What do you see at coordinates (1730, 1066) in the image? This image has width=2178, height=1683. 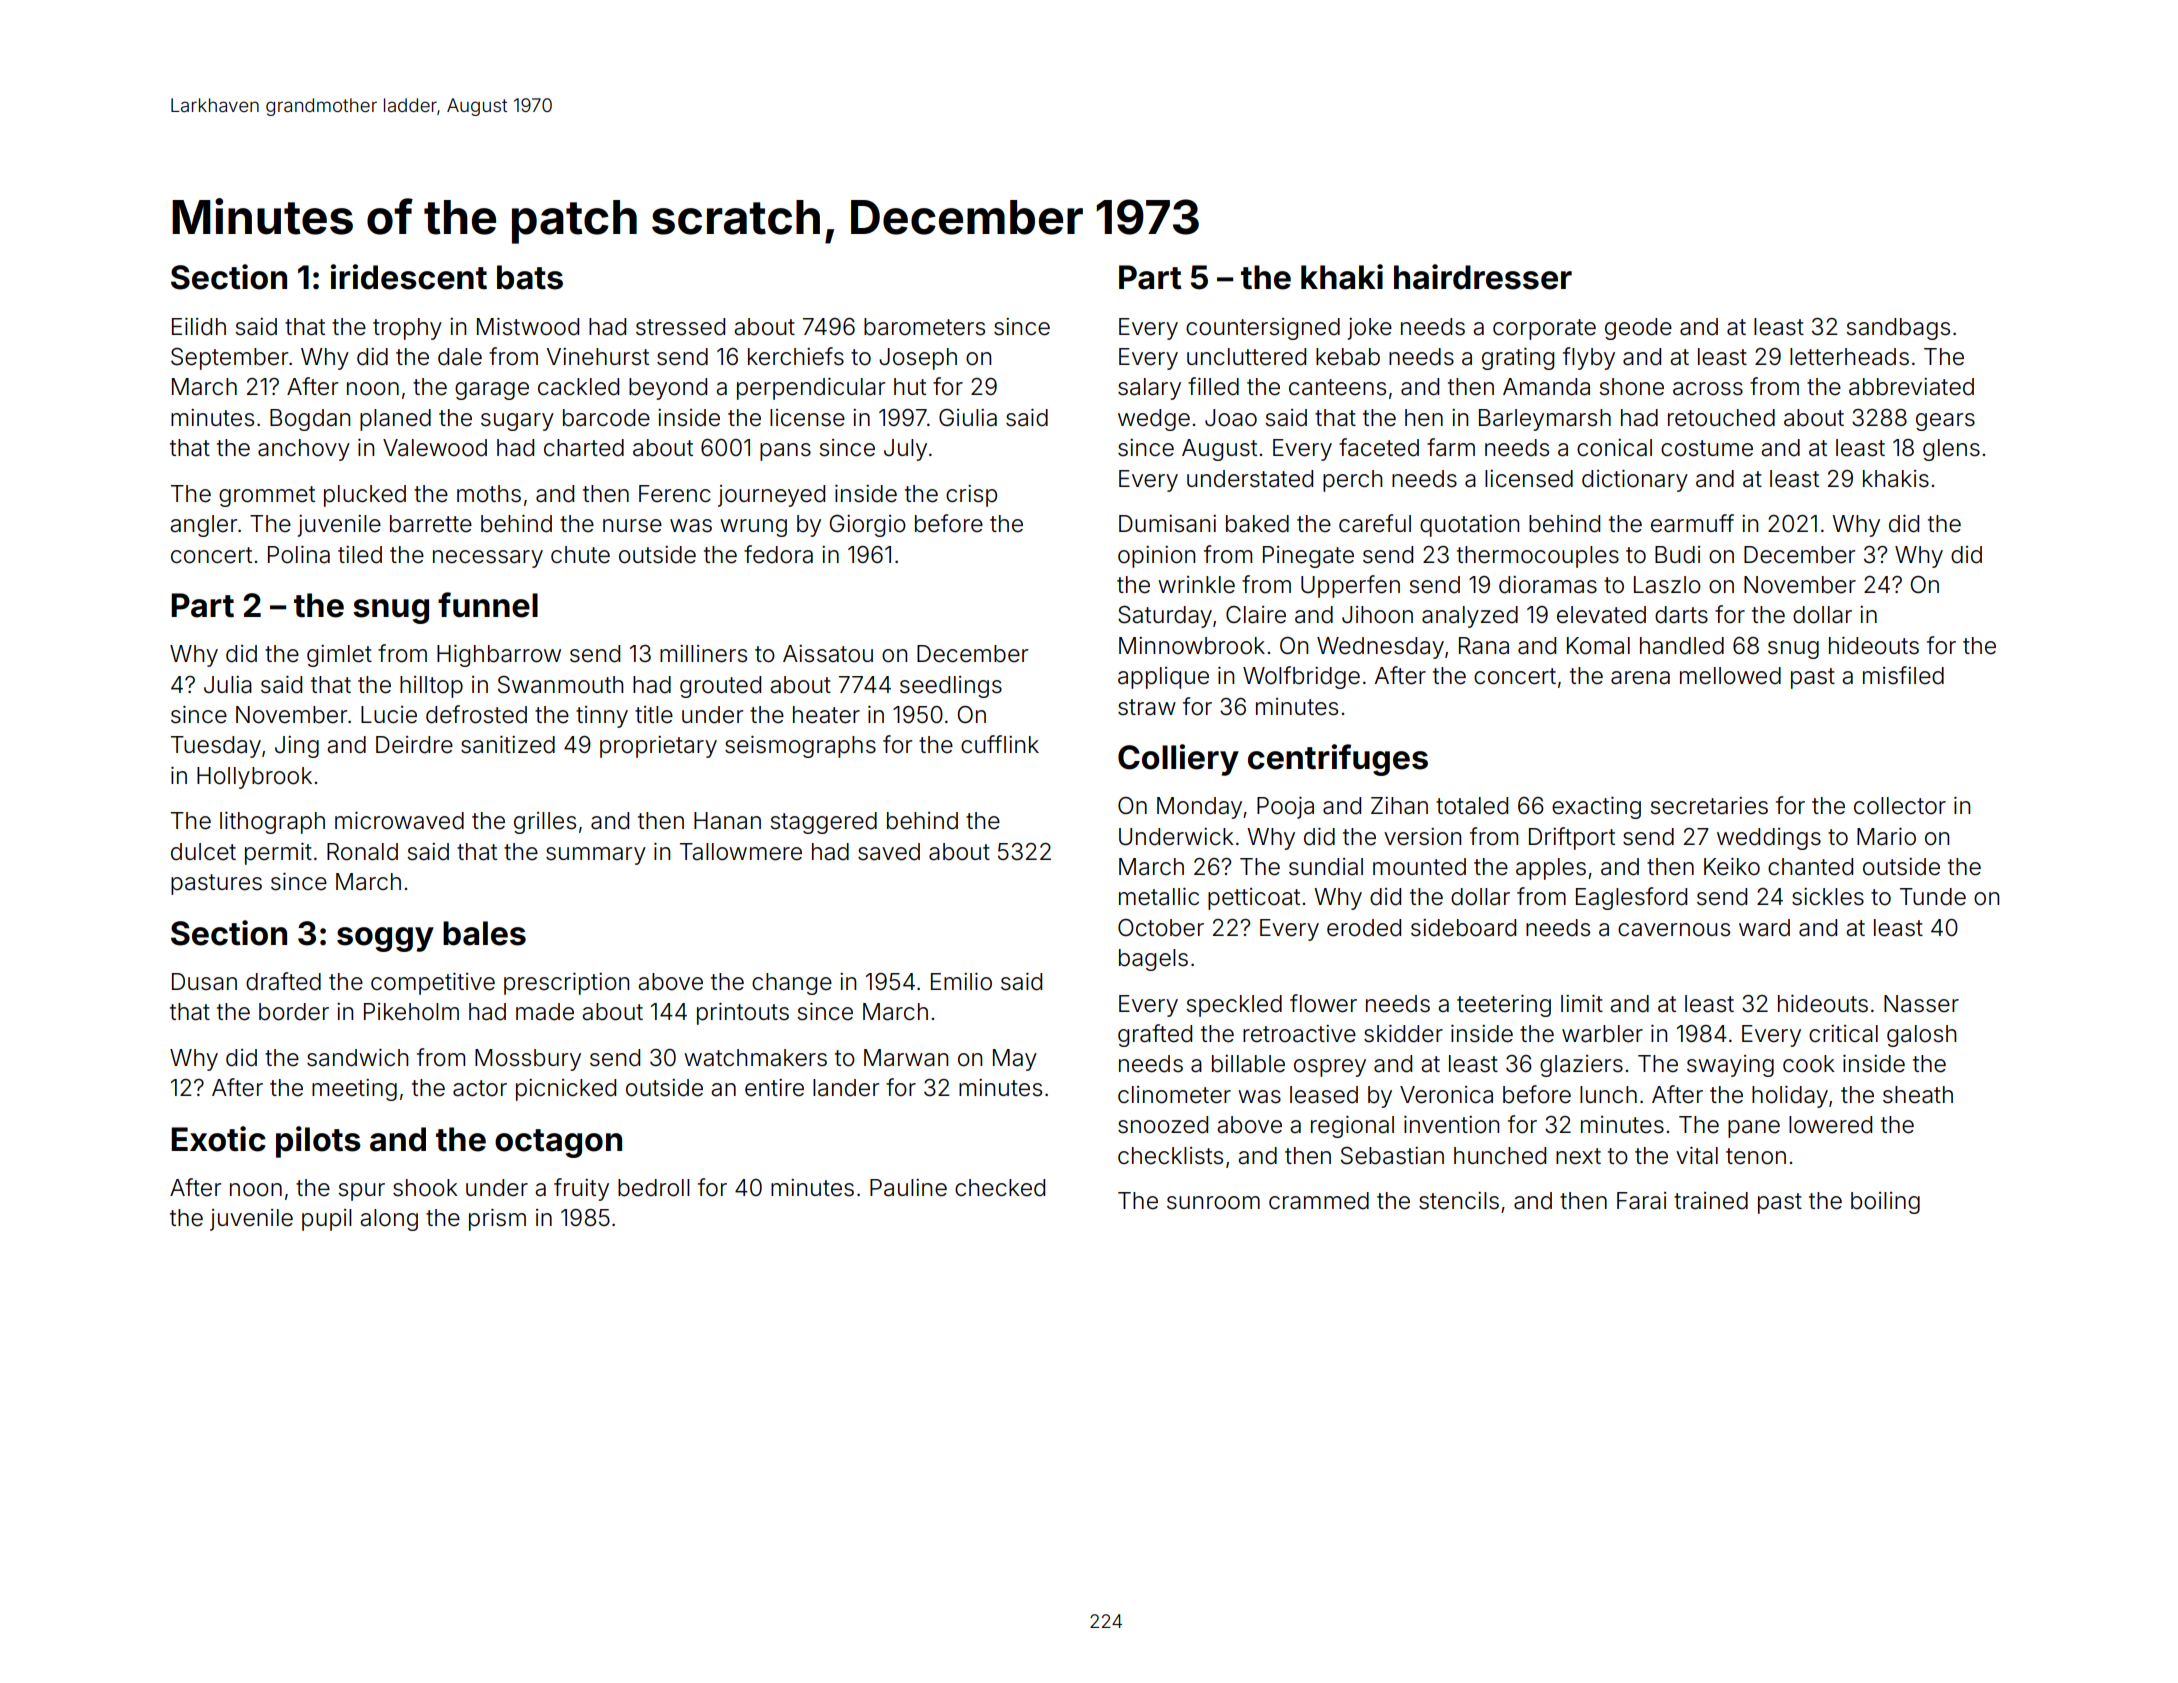 I see `swaying` at bounding box center [1730, 1066].
